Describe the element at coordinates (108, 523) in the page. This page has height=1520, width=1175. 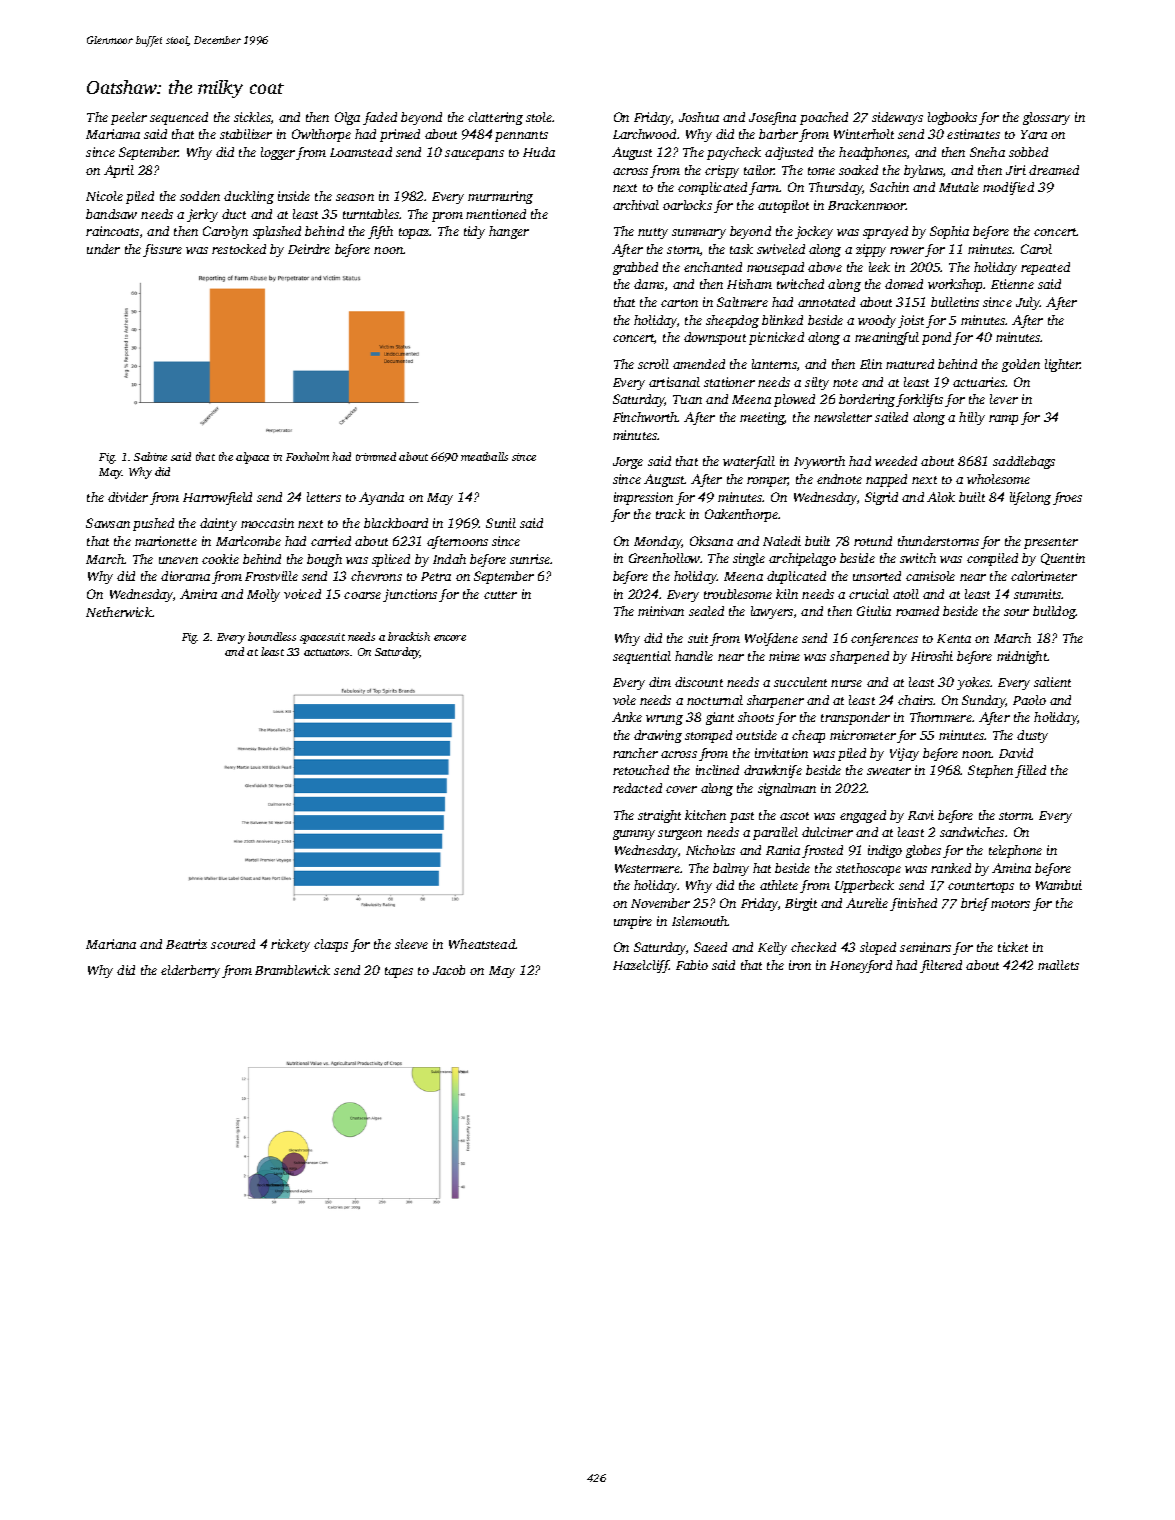
I see `Sawsan` at that location.
